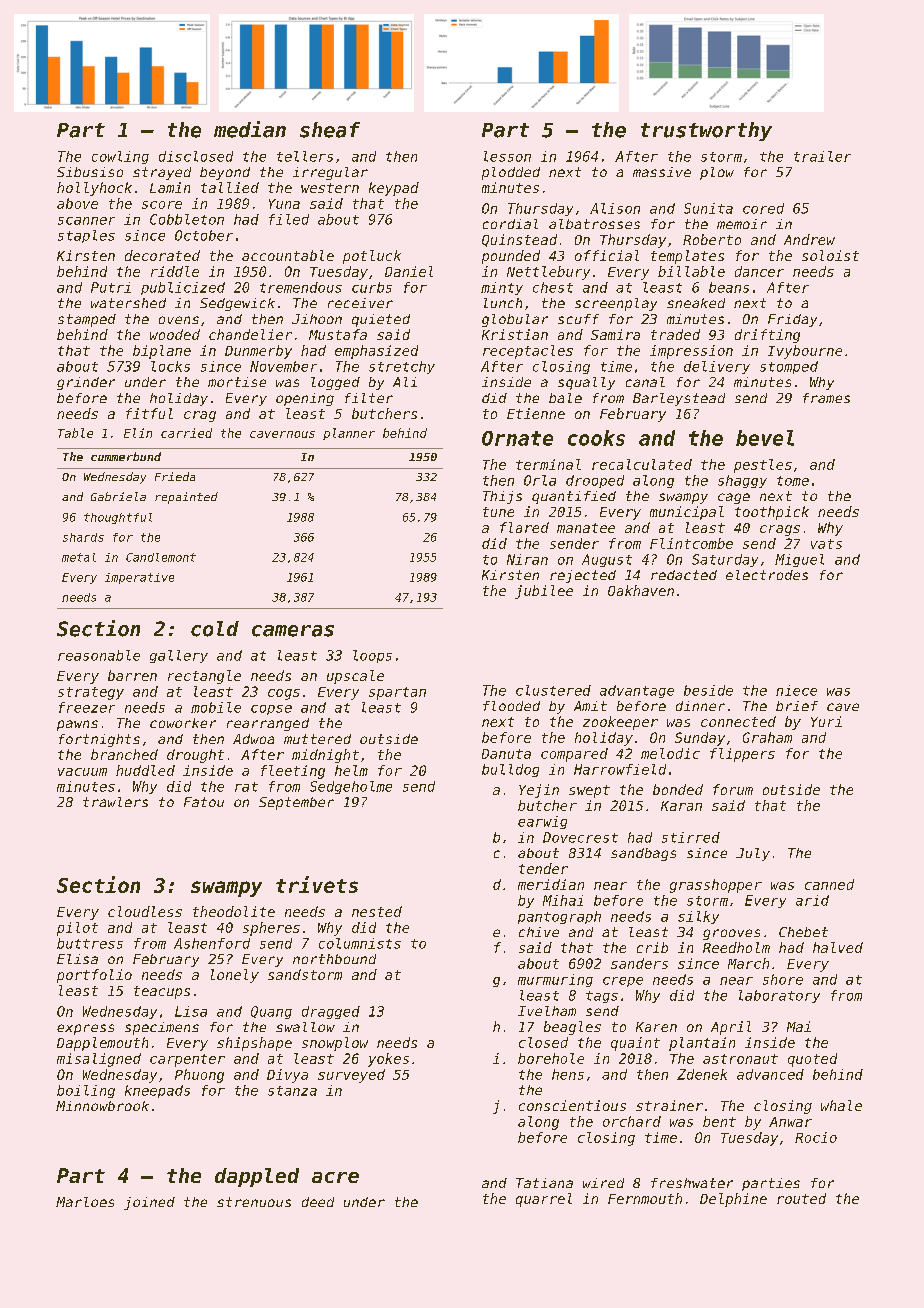  I want to click on Niran, so click(527, 559).
